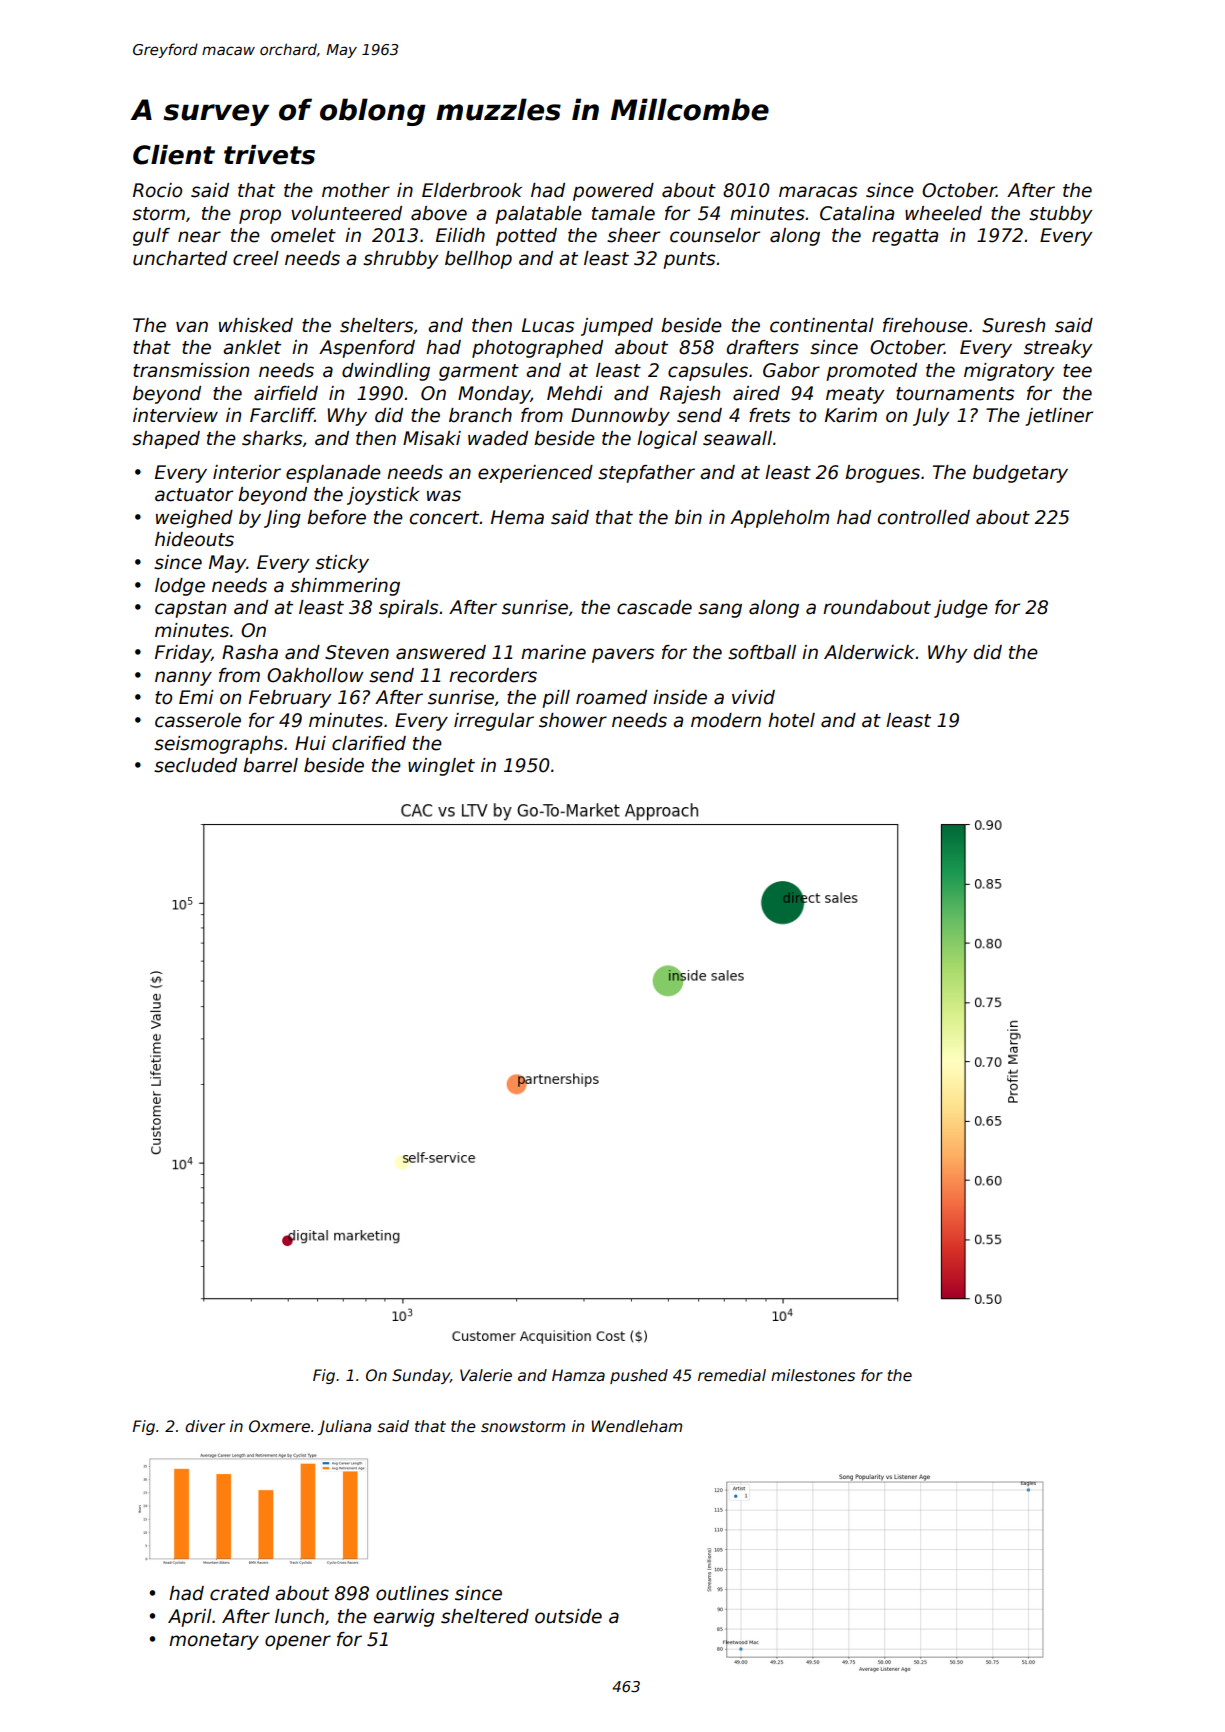 This screenshot has width=1225, height=1732. Describe the element at coordinates (943, 213) in the screenshot. I see `wheeled` at that location.
